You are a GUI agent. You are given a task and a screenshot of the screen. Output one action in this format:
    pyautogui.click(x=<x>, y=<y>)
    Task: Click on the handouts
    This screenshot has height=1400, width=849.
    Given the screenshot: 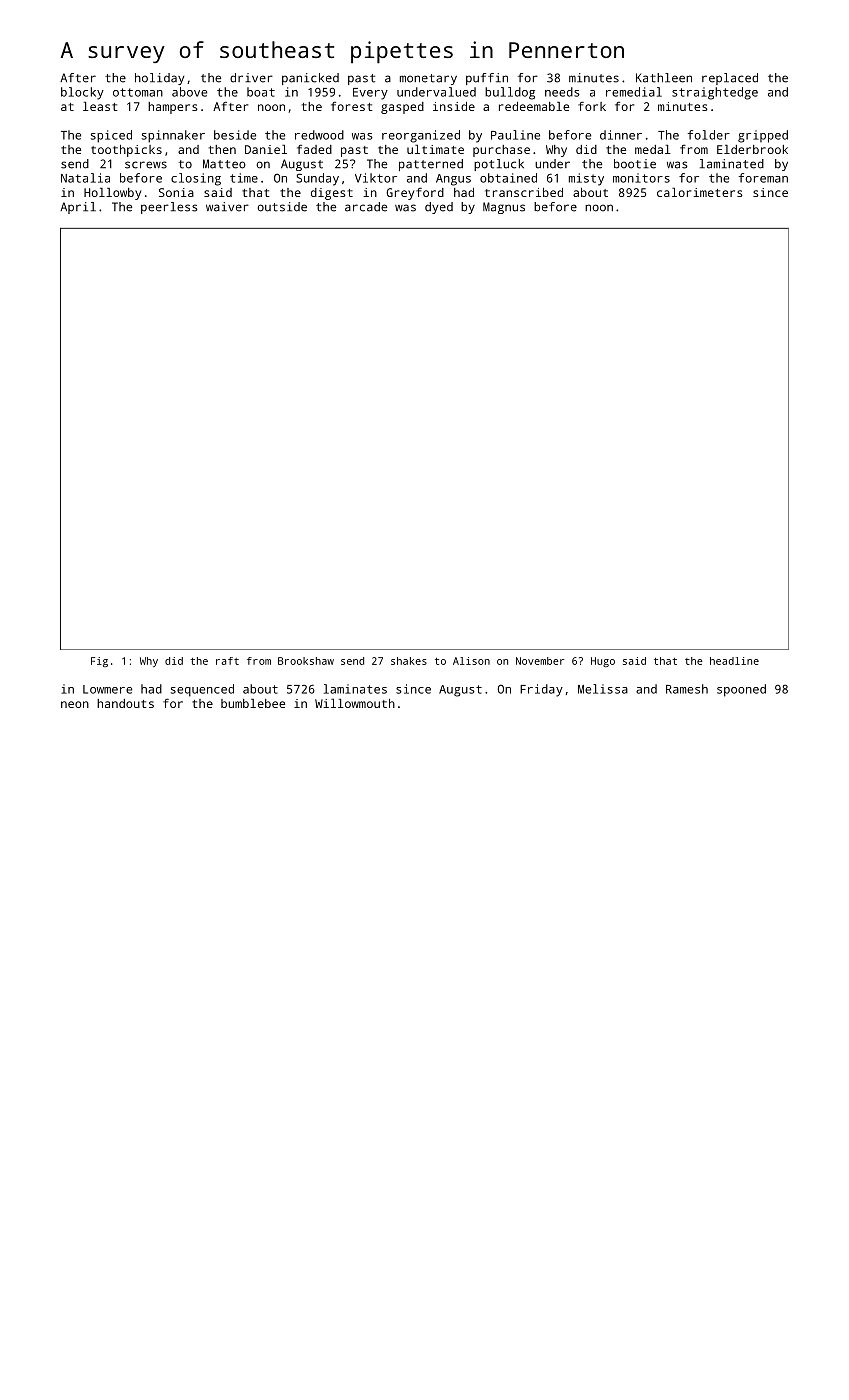 What is the action you would take?
    pyautogui.click(x=125, y=703)
